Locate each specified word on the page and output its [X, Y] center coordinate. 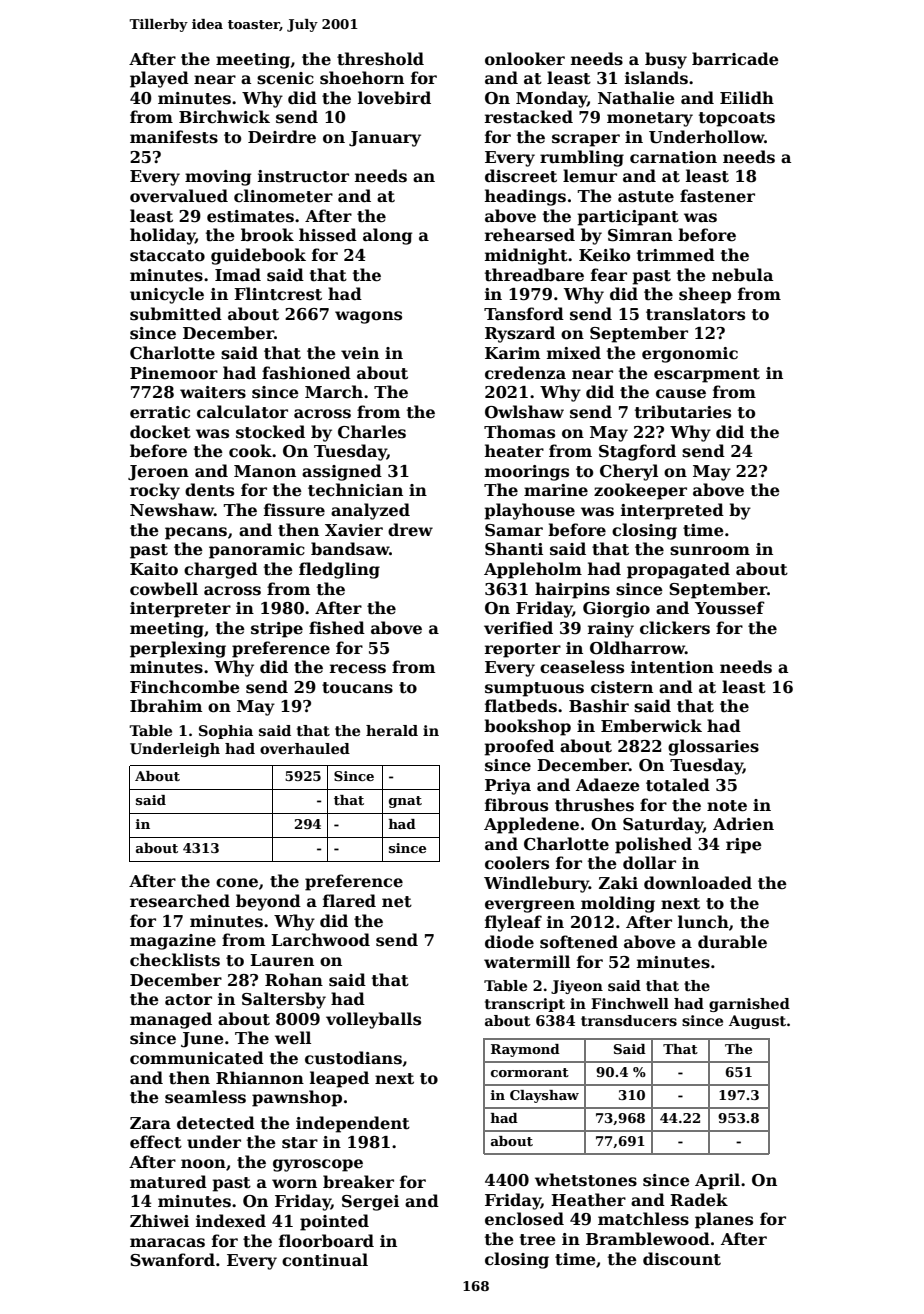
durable [732, 942]
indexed [231, 1221]
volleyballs [373, 1020]
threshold [380, 59]
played [159, 79]
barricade [735, 59]
